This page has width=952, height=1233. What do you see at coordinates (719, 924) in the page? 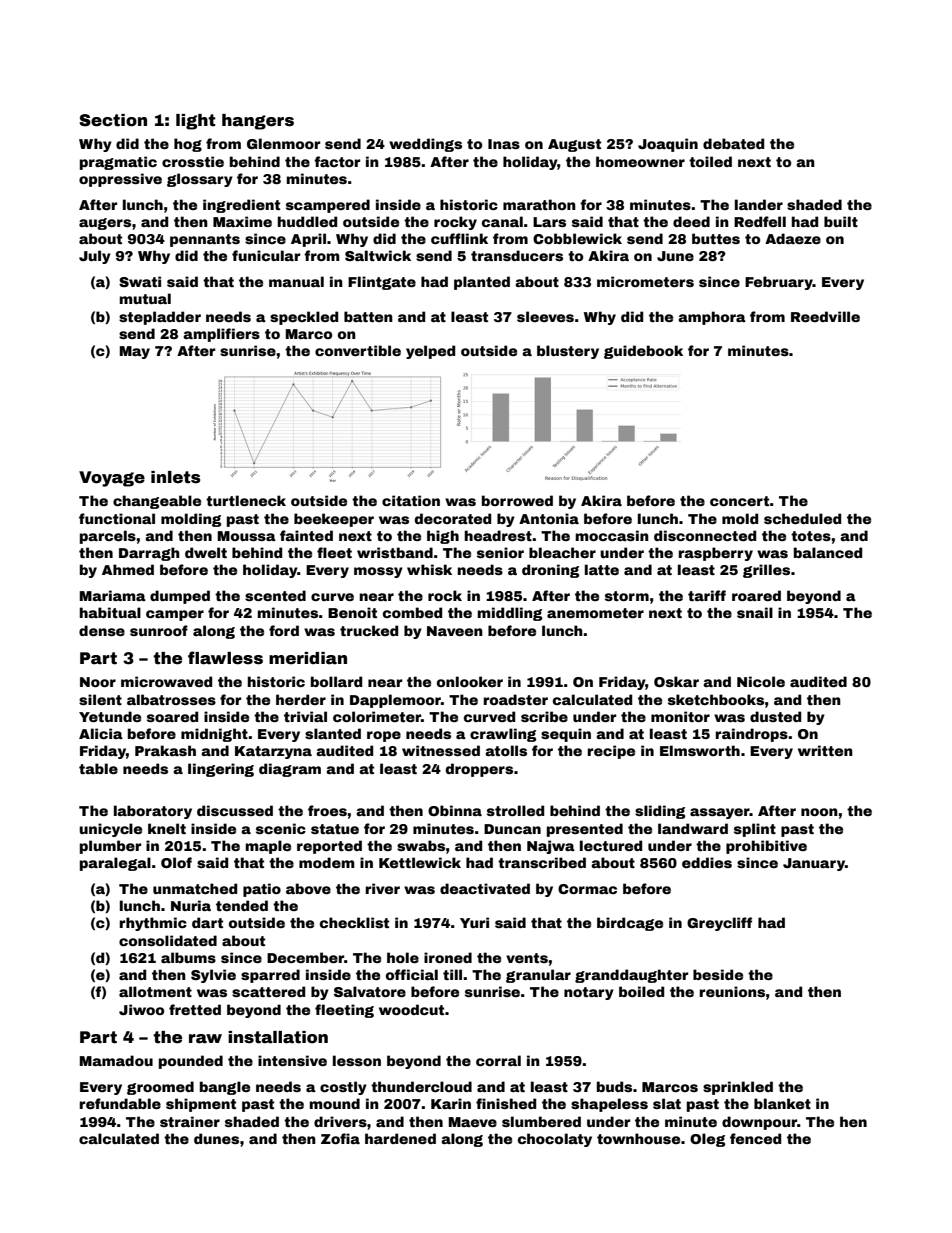
I see `Greycliff` at bounding box center [719, 924].
